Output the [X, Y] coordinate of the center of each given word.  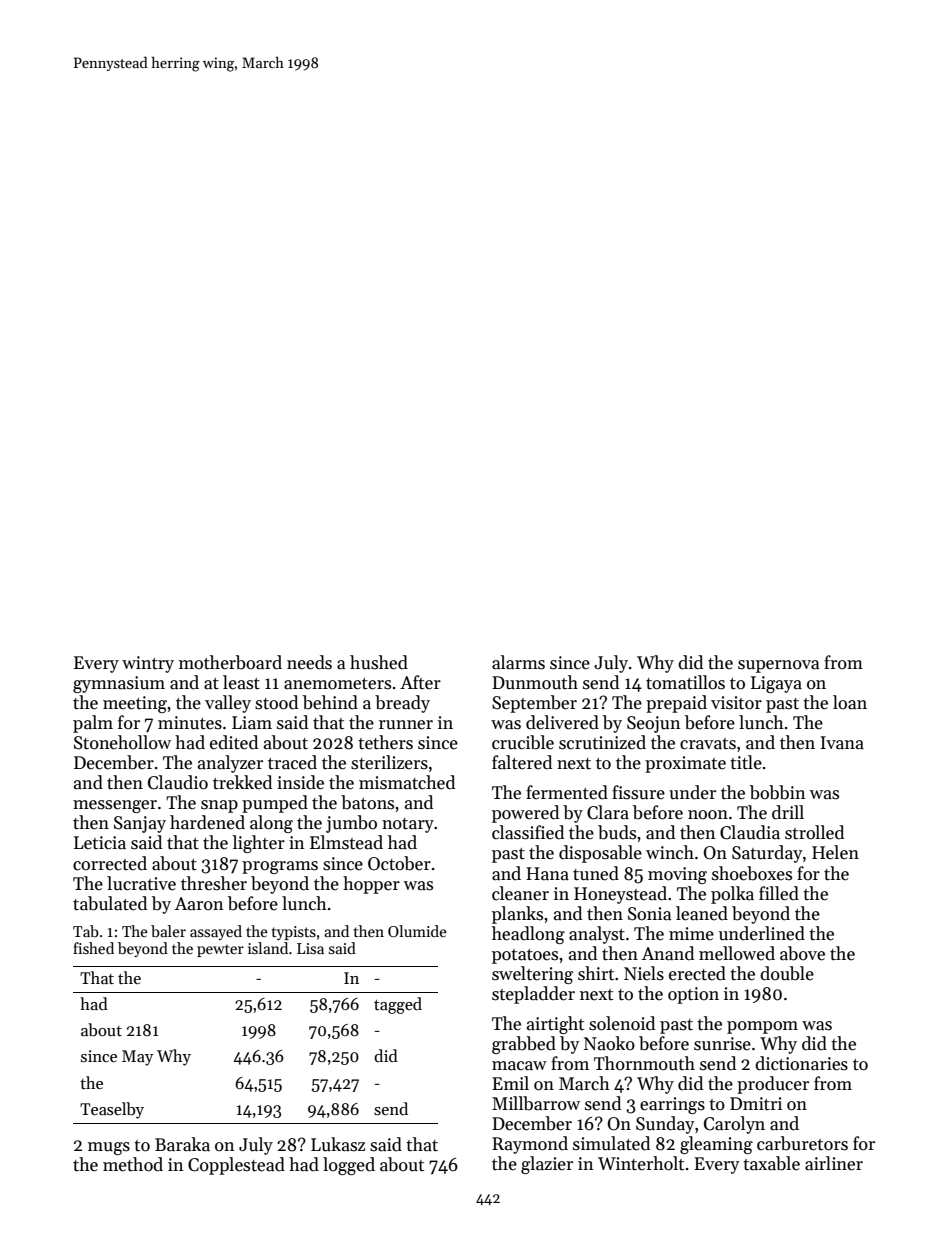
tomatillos [685, 682]
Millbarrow [536, 1103]
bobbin [778, 792]
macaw [519, 1066]
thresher [214, 883]
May [137, 1058]
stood [276, 702]
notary [408, 825]
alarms [518, 662]
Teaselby [112, 1110]
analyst [597, 935]
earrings [672, 1105]
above [802, 953]
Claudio [178, 782]
